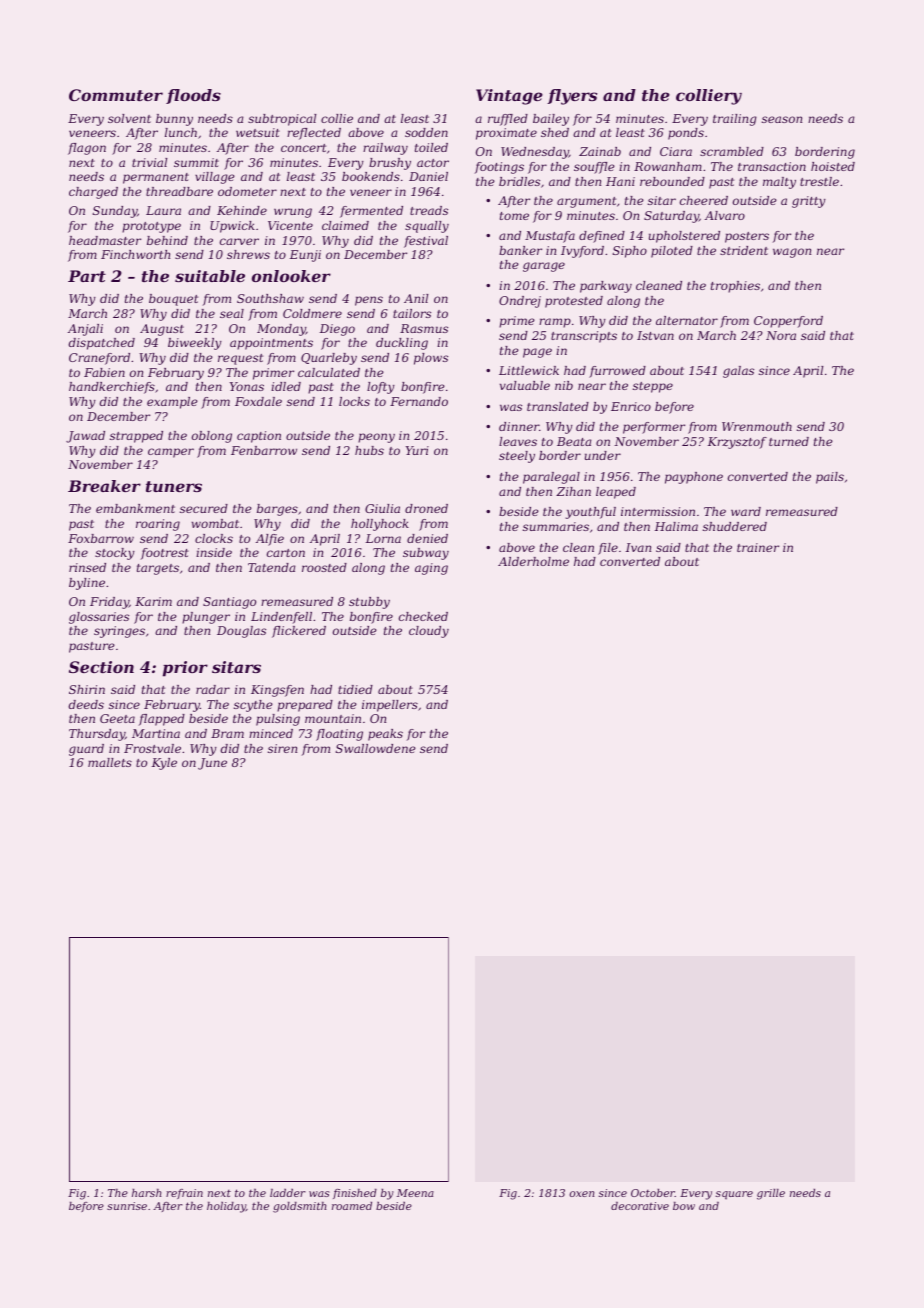 The width and height of the image is (924, 1308). I want to click on October, so click(653, 1193).
